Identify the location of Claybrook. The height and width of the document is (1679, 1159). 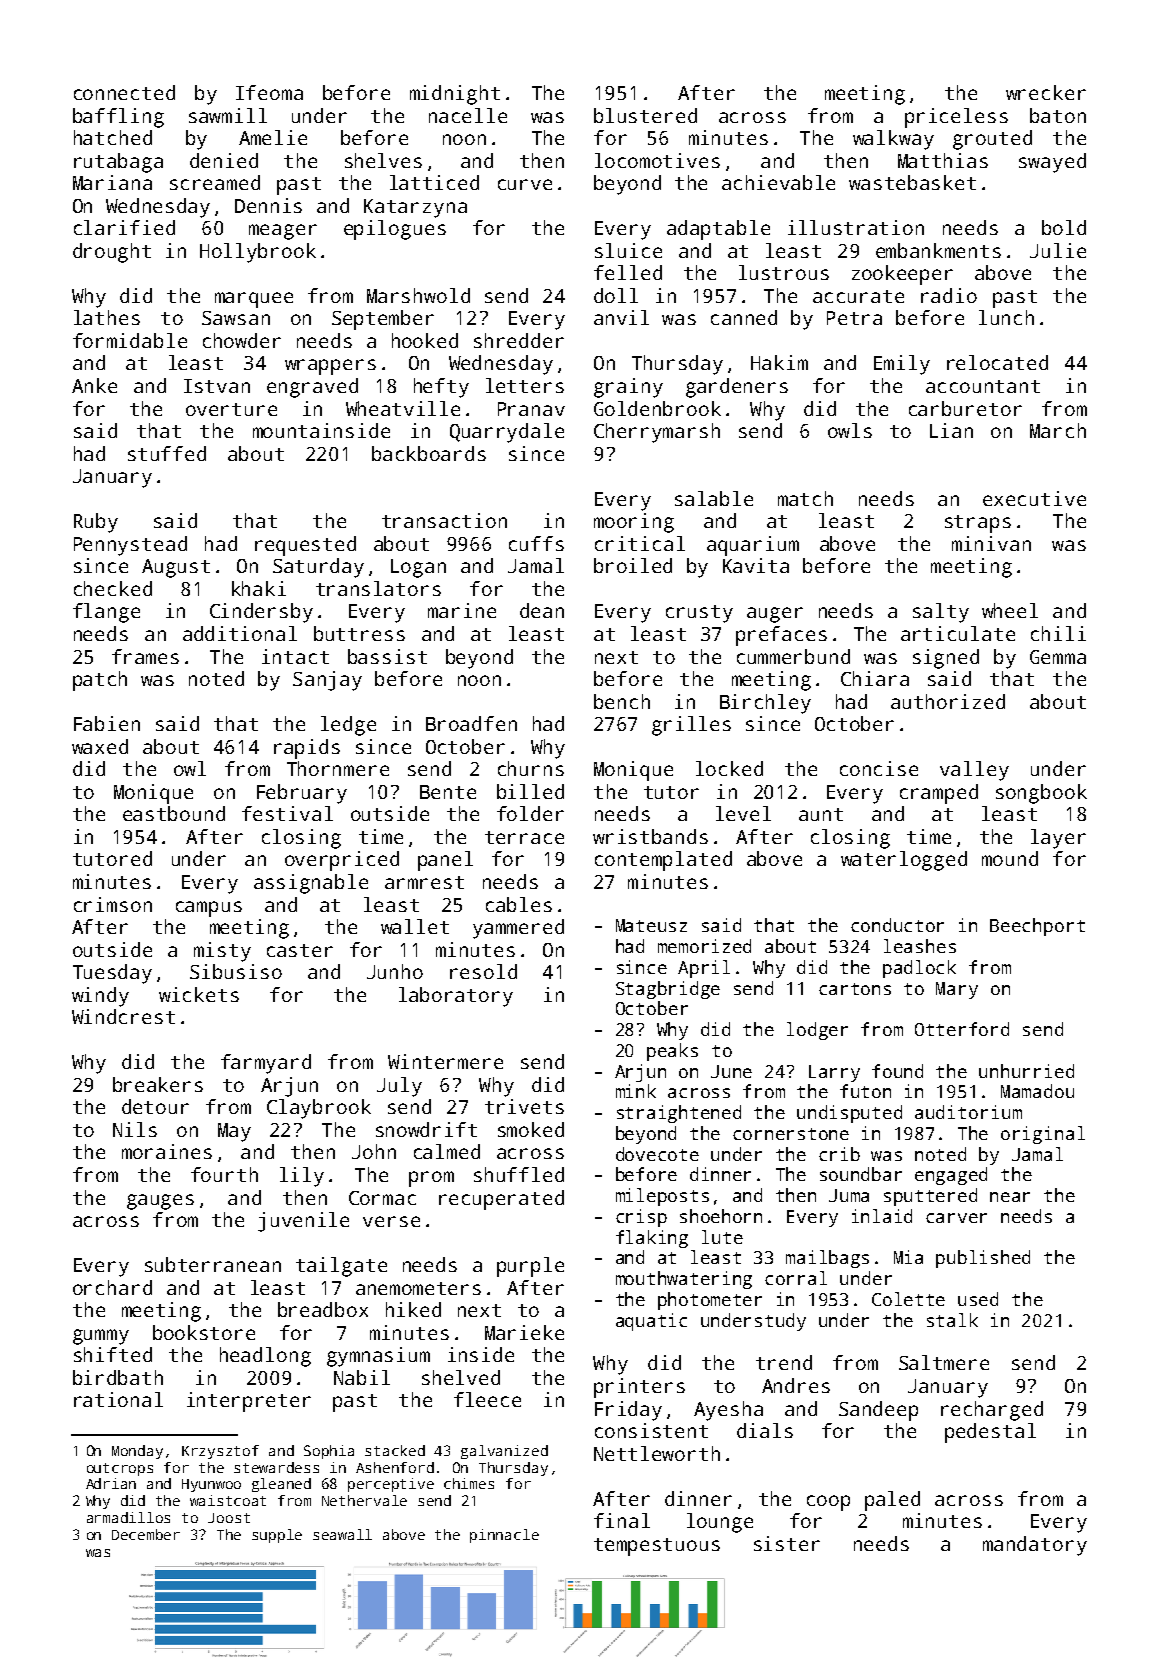
(319, 1109).
